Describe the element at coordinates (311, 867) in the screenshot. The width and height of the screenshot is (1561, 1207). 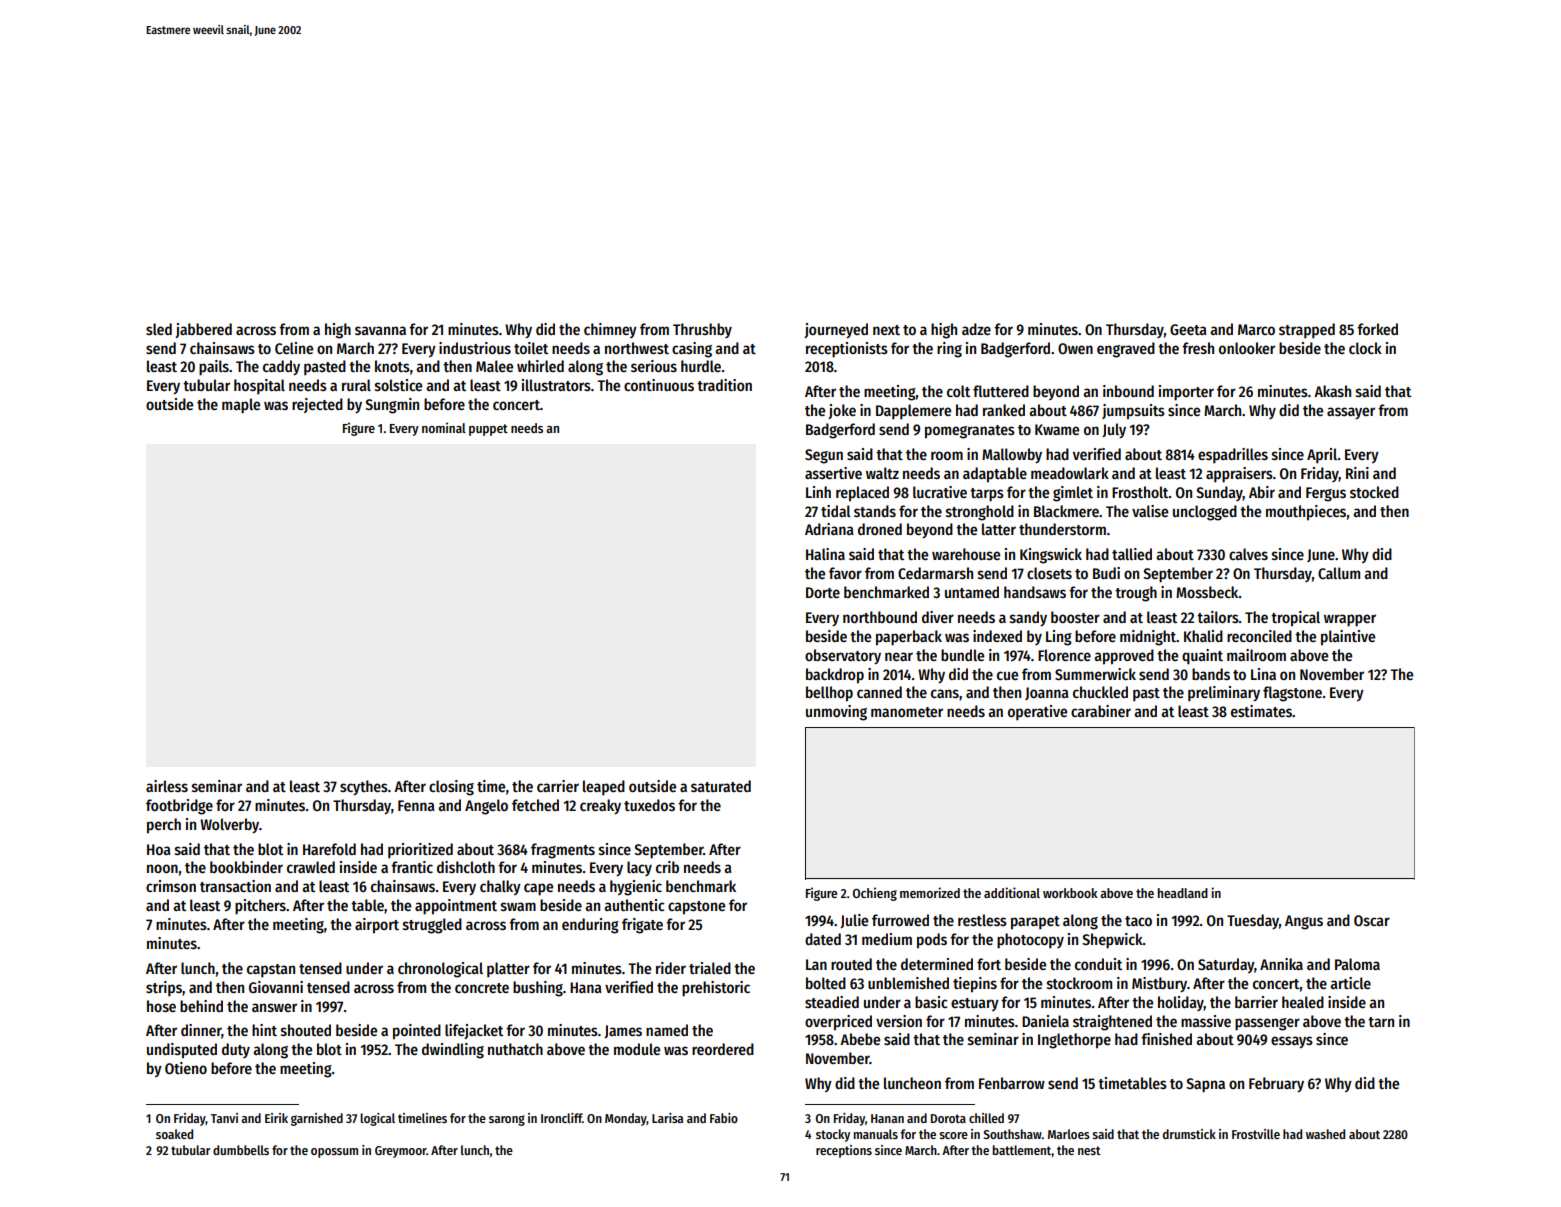
I see `crawled` at that location.
